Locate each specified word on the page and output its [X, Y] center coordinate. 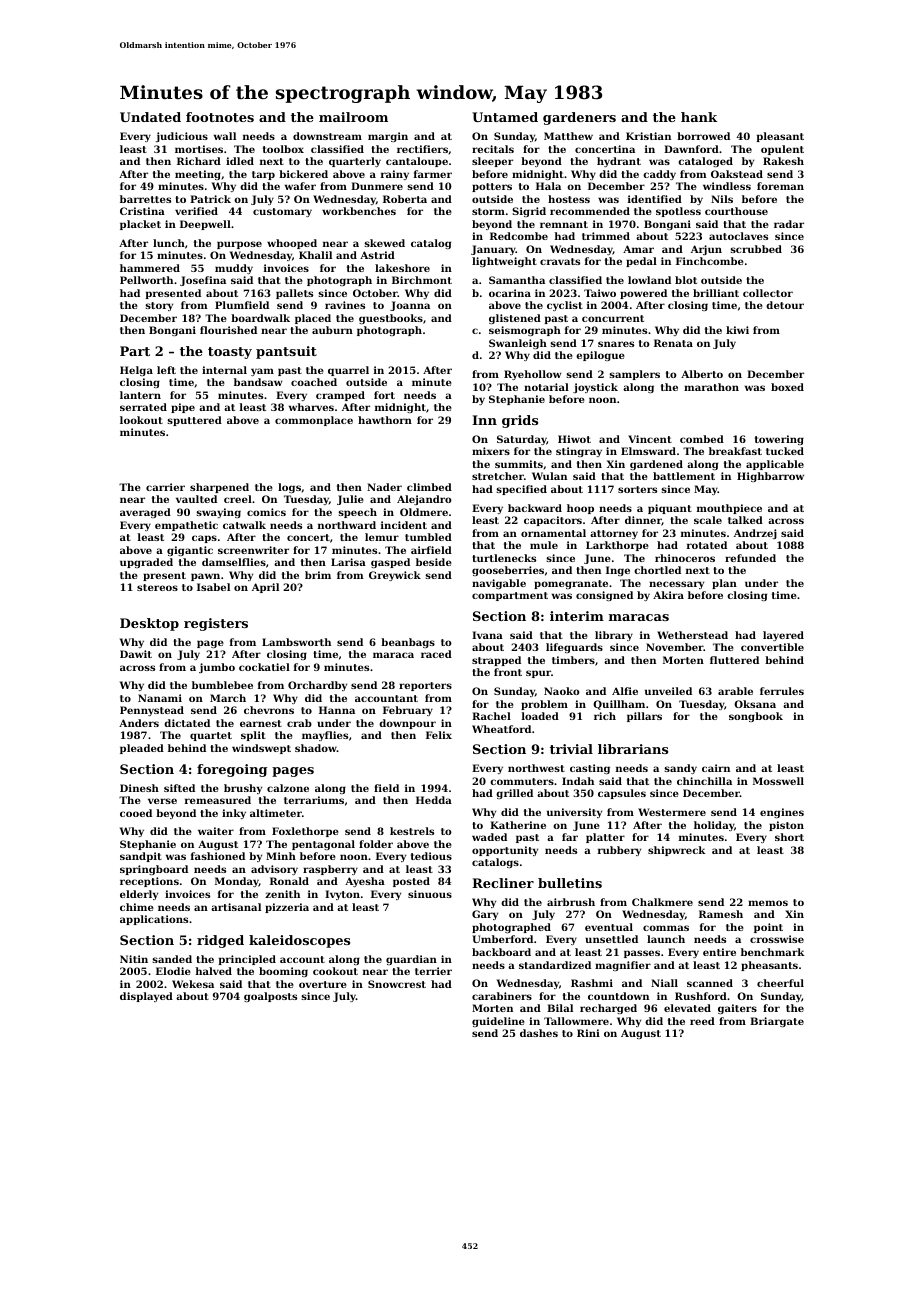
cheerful [780, 983]
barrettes [145, 199]
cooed [136, 813]
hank [699, 117]
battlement [684, 476]
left [166, 370]
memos [768, 903]
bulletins [570, 883]
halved [213, 971]
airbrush [571, 902]
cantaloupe [417, 162]
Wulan [549, 476]
